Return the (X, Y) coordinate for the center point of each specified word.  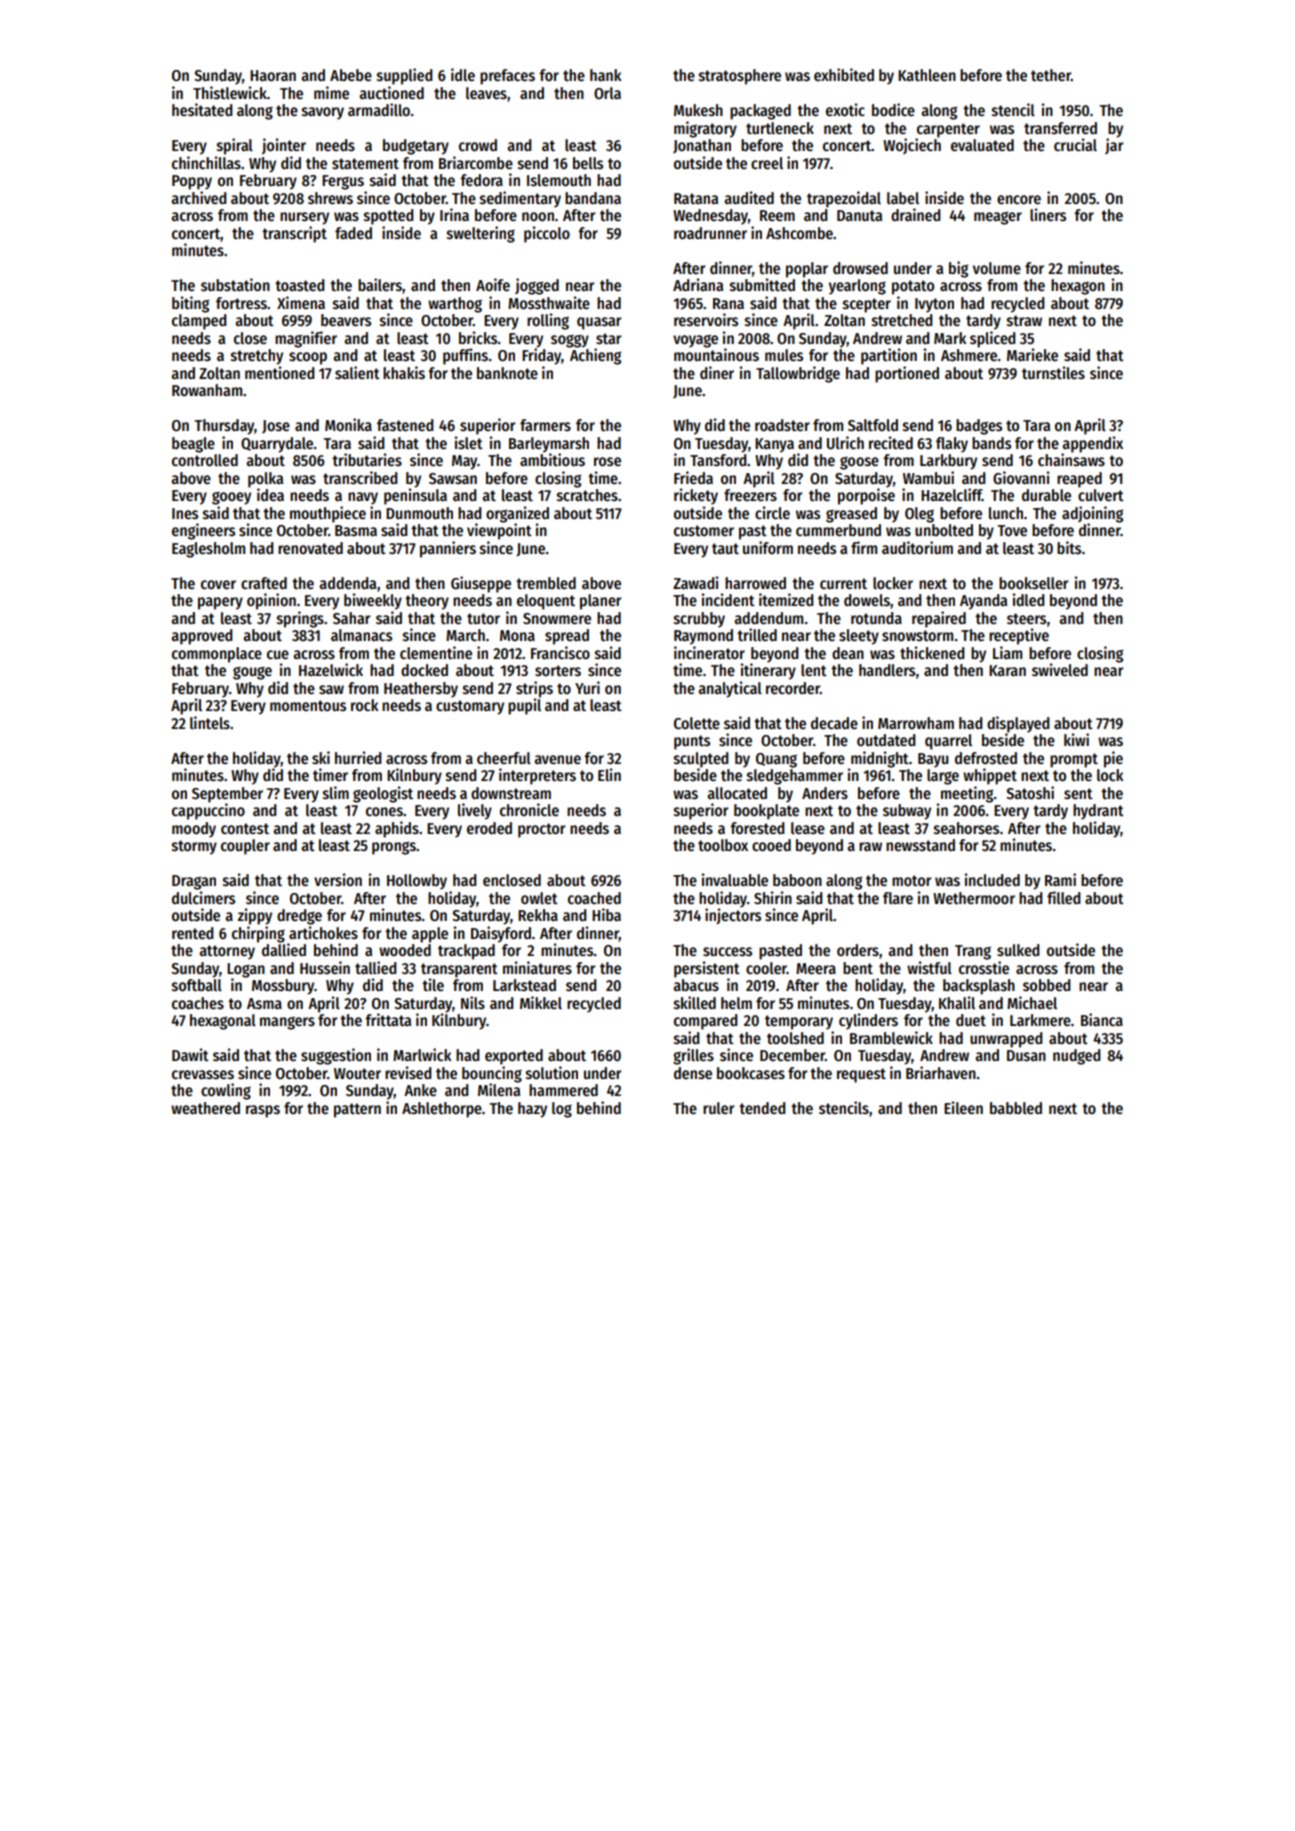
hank (606, 75)
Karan (1007, 670)
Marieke (1032, 354)
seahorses (966, 828)
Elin (609, 774)
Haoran (273, 75)
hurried (358, 757)
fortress (241, 303)
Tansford (718, 460)
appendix (1092, 444)
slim (336, 793)
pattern (357, 1110)
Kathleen (927, 75)
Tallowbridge (798, 374)
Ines (185, 513)
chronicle (529, 810)
